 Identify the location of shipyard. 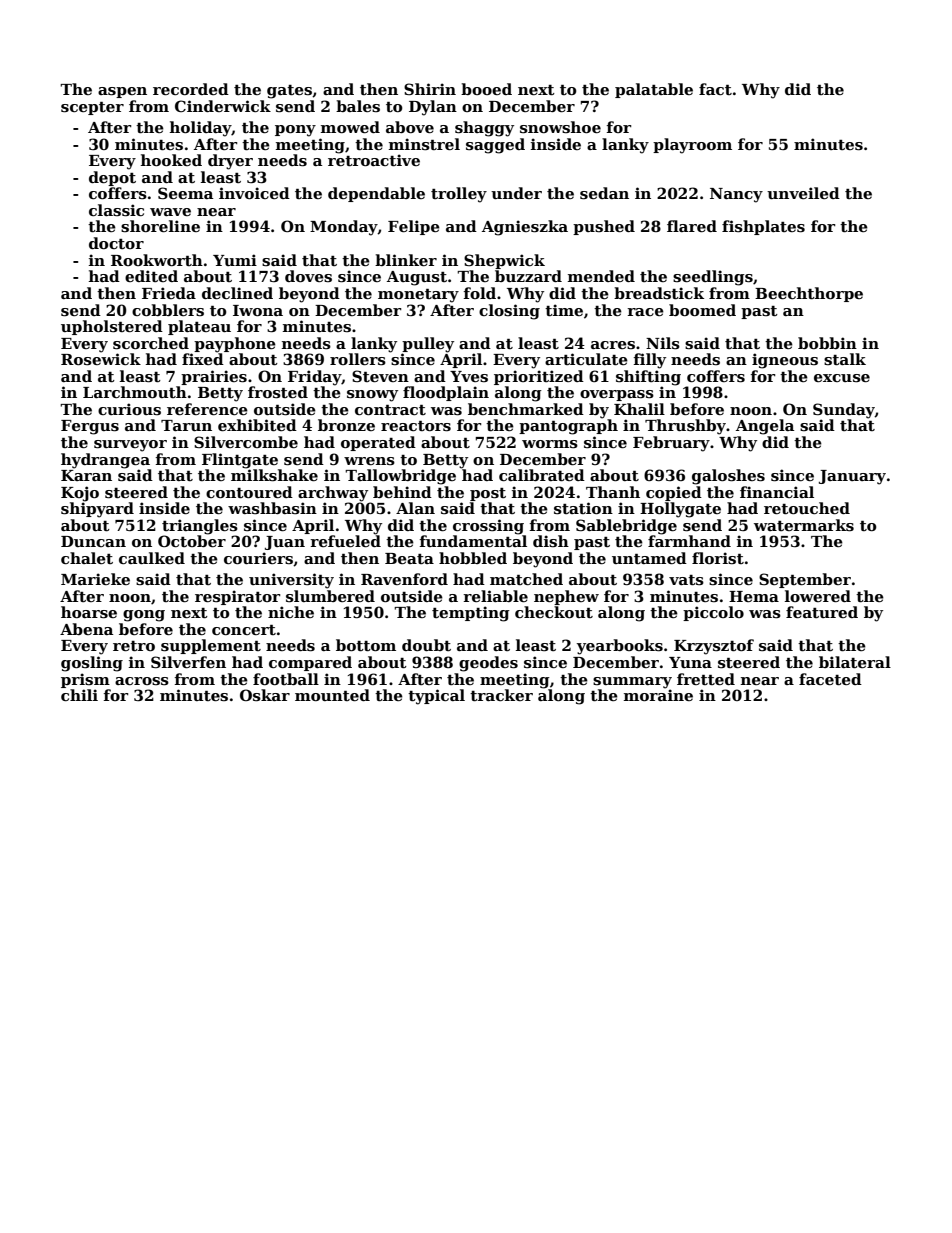
(97, 510).
